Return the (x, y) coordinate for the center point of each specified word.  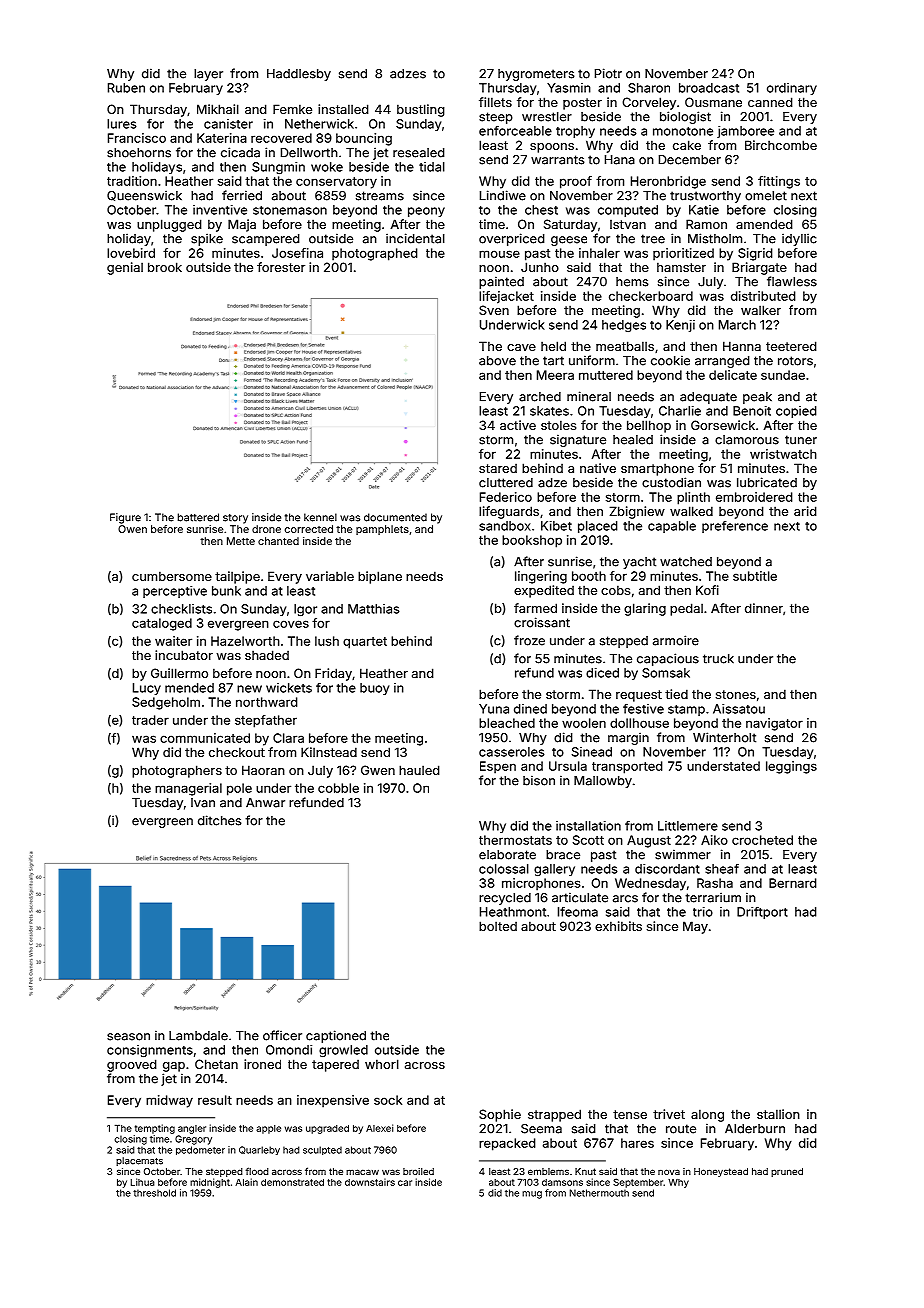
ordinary (792, 89)
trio (703, 912)
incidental (415, 238)
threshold (154, 1193)
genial (125, 268)
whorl (382, 1064)
